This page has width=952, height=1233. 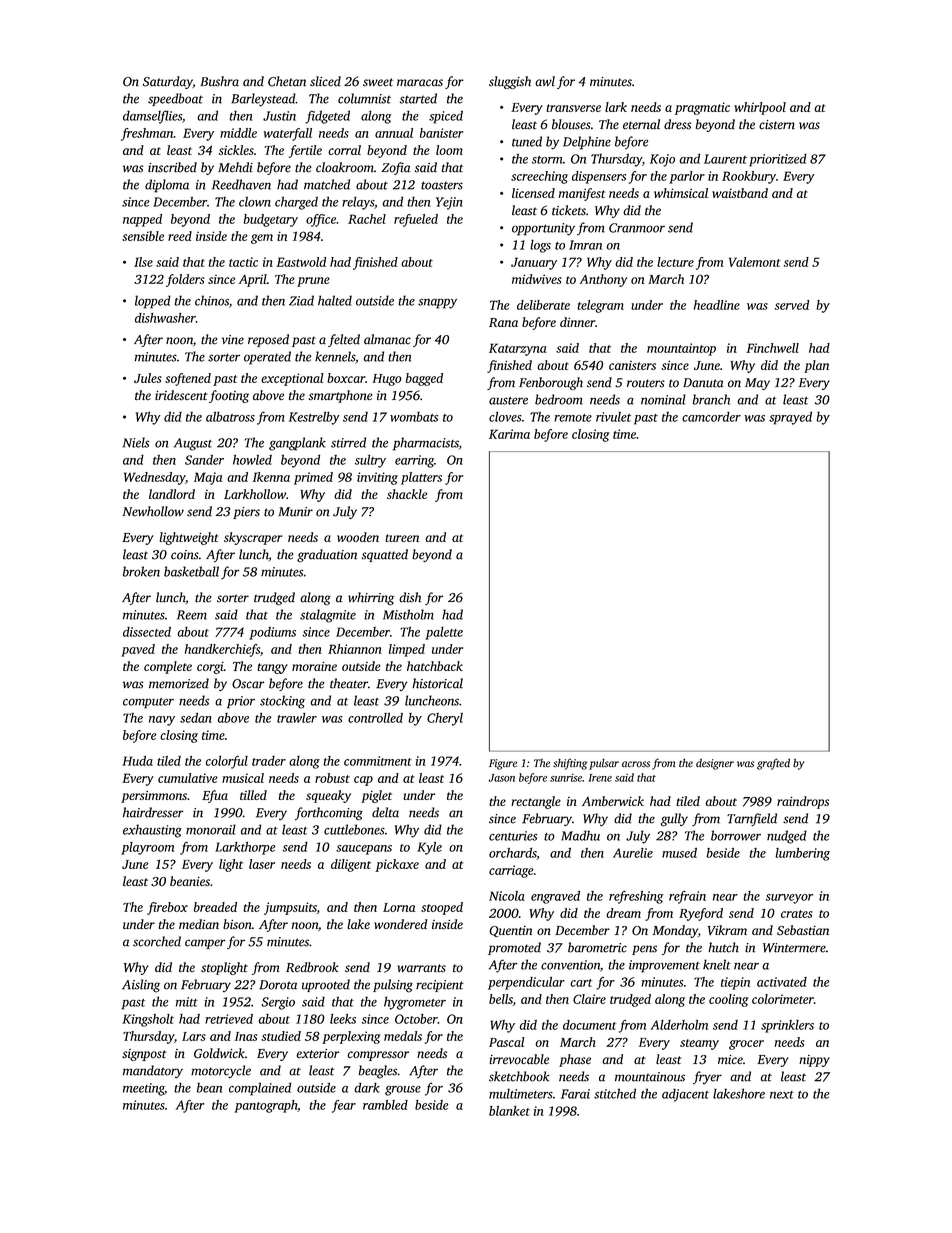 What do you see at coordinates (148, 1020) in the page?
I see `Kingsholt` at bounding box center [148, 1020].
